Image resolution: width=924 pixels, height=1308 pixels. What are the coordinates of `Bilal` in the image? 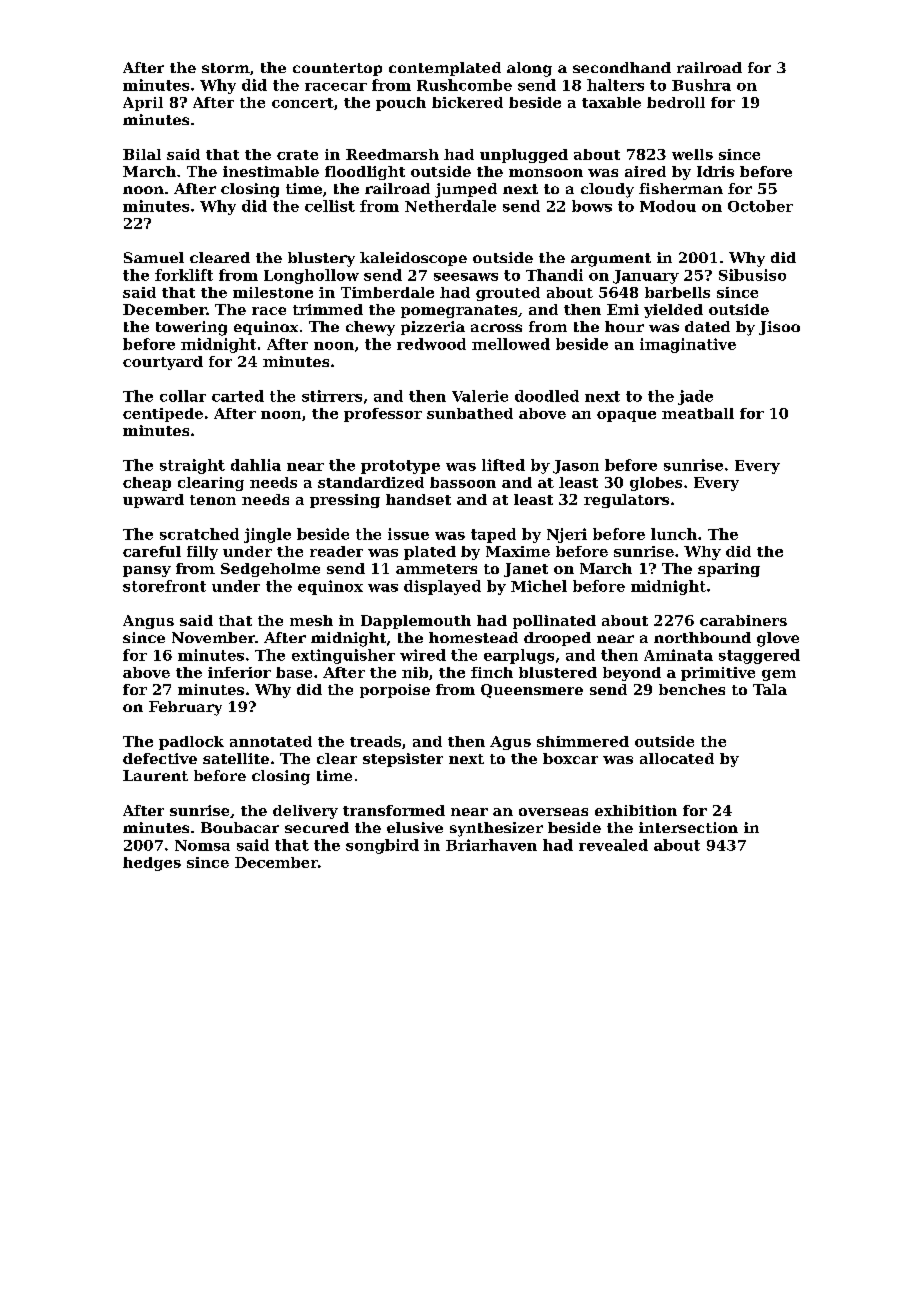 It's located at (142, 154).
